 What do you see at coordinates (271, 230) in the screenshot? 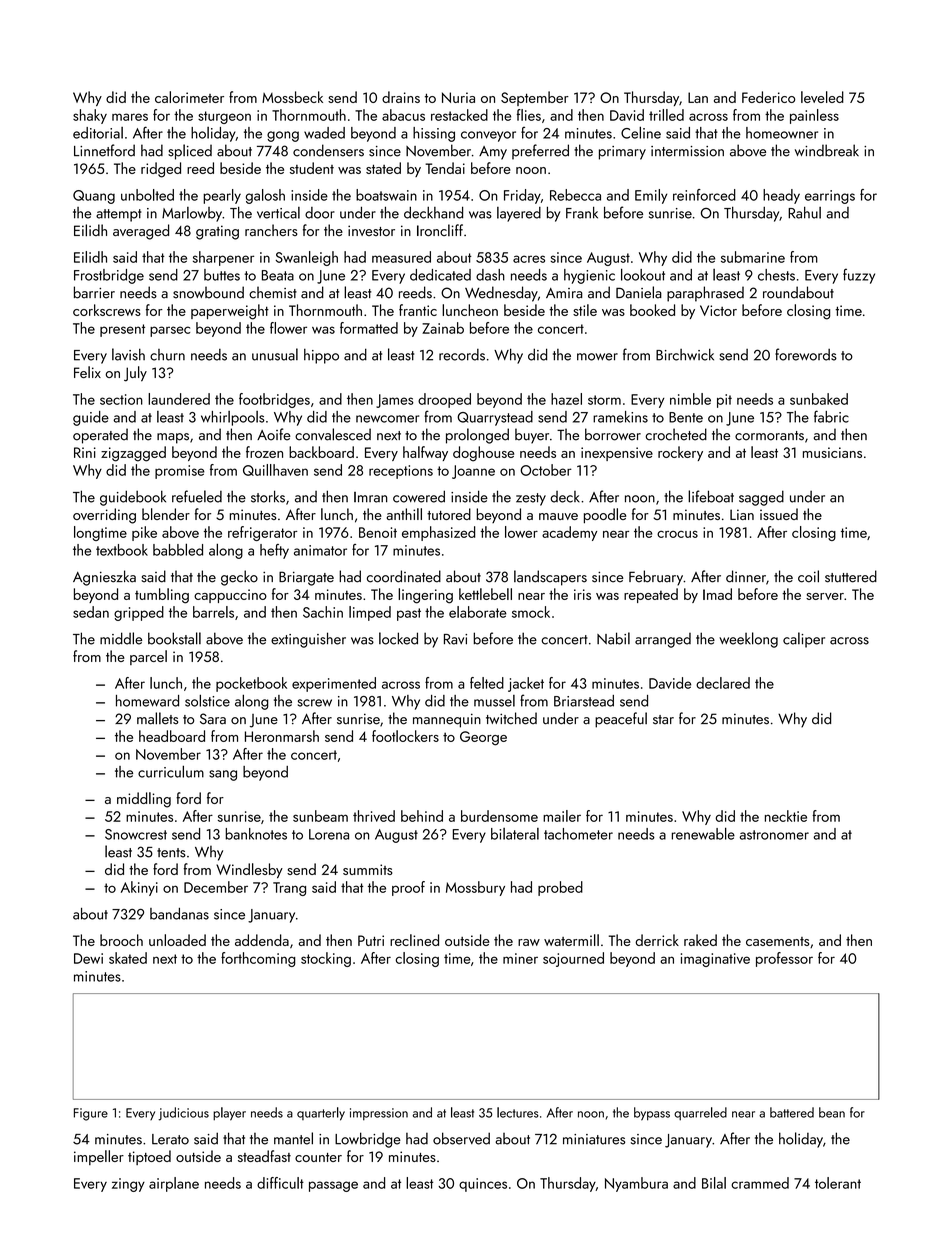
I see `ranchers` at bounding box center [271, 230].
